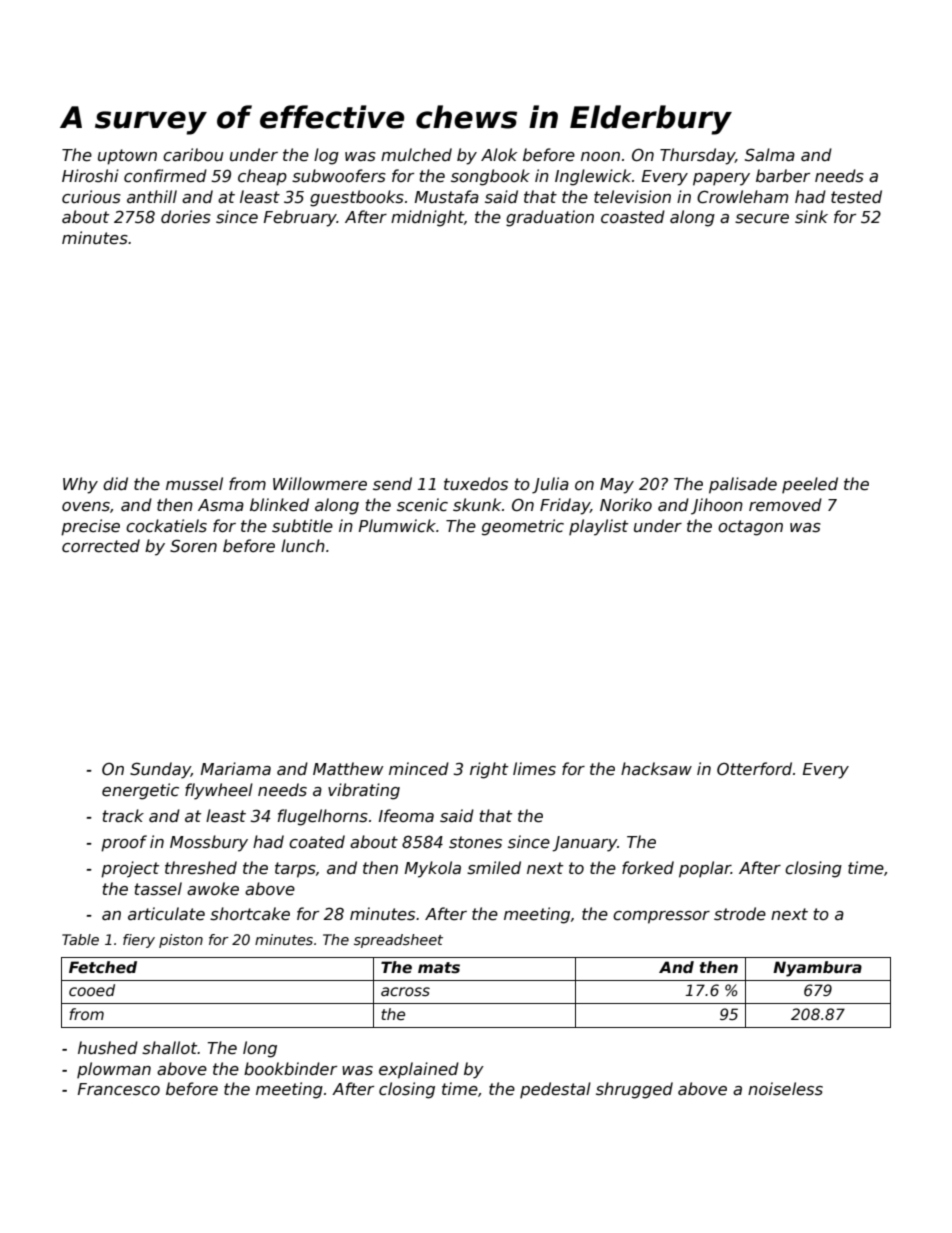 The height and width of the screenshot is (1233, 952). What do you see at coordinates (634, 1090) in the screenshot?
I see `shrugged` at bounding box center [634, 1090].
